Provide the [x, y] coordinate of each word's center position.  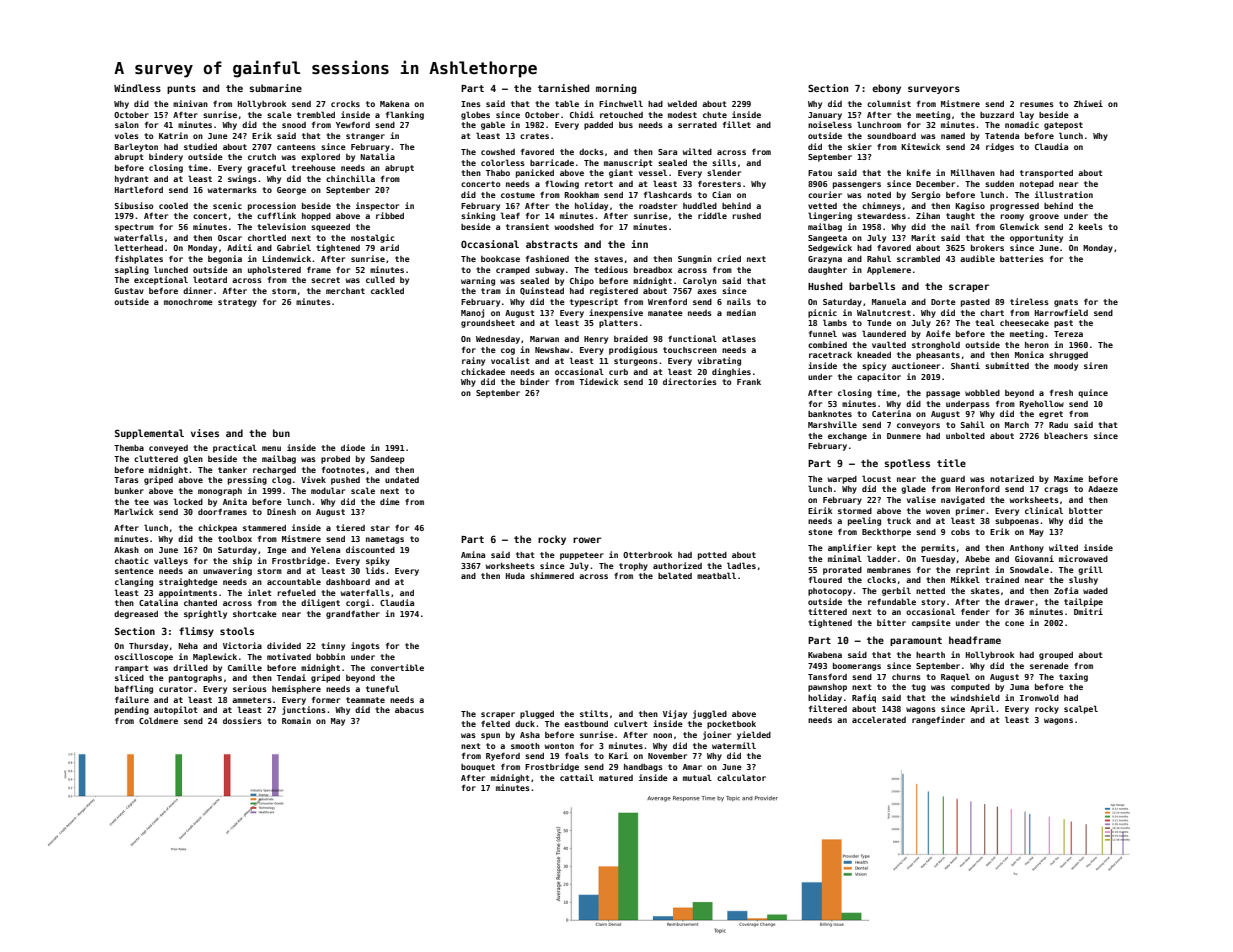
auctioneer [916, 365]
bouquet [478, 768]
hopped [316, 217]
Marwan [544, 339]
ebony [886, 89]
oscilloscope [143, 657]
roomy [1012, 217]
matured [616, 778]
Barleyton [136, 147]
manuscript [628, 163]
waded [1095, 591]
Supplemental [149, 434]
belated [675, 575]
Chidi [582, 114]
